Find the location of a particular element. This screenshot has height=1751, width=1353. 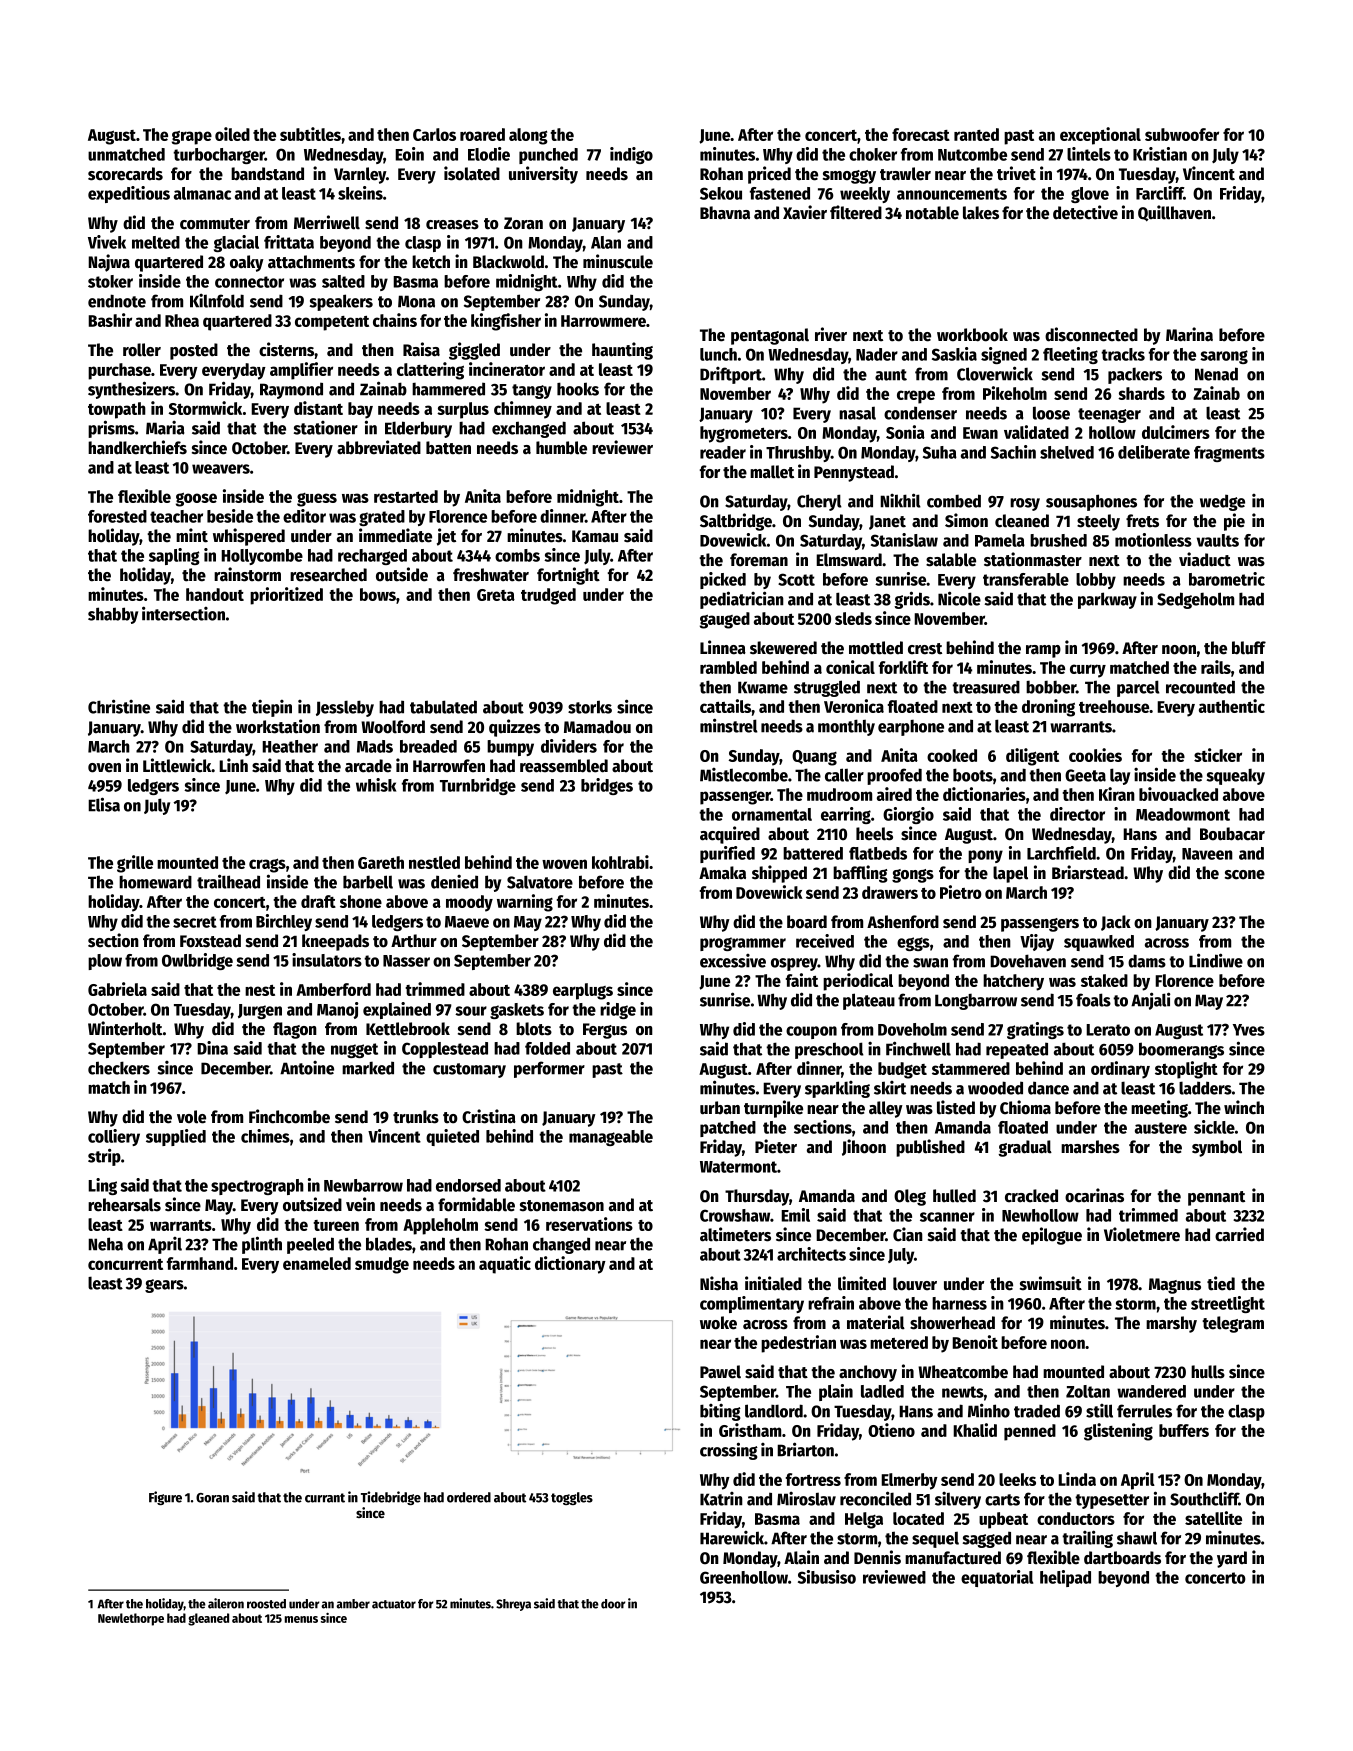

trivet is located at coordinates (1016, 173).
